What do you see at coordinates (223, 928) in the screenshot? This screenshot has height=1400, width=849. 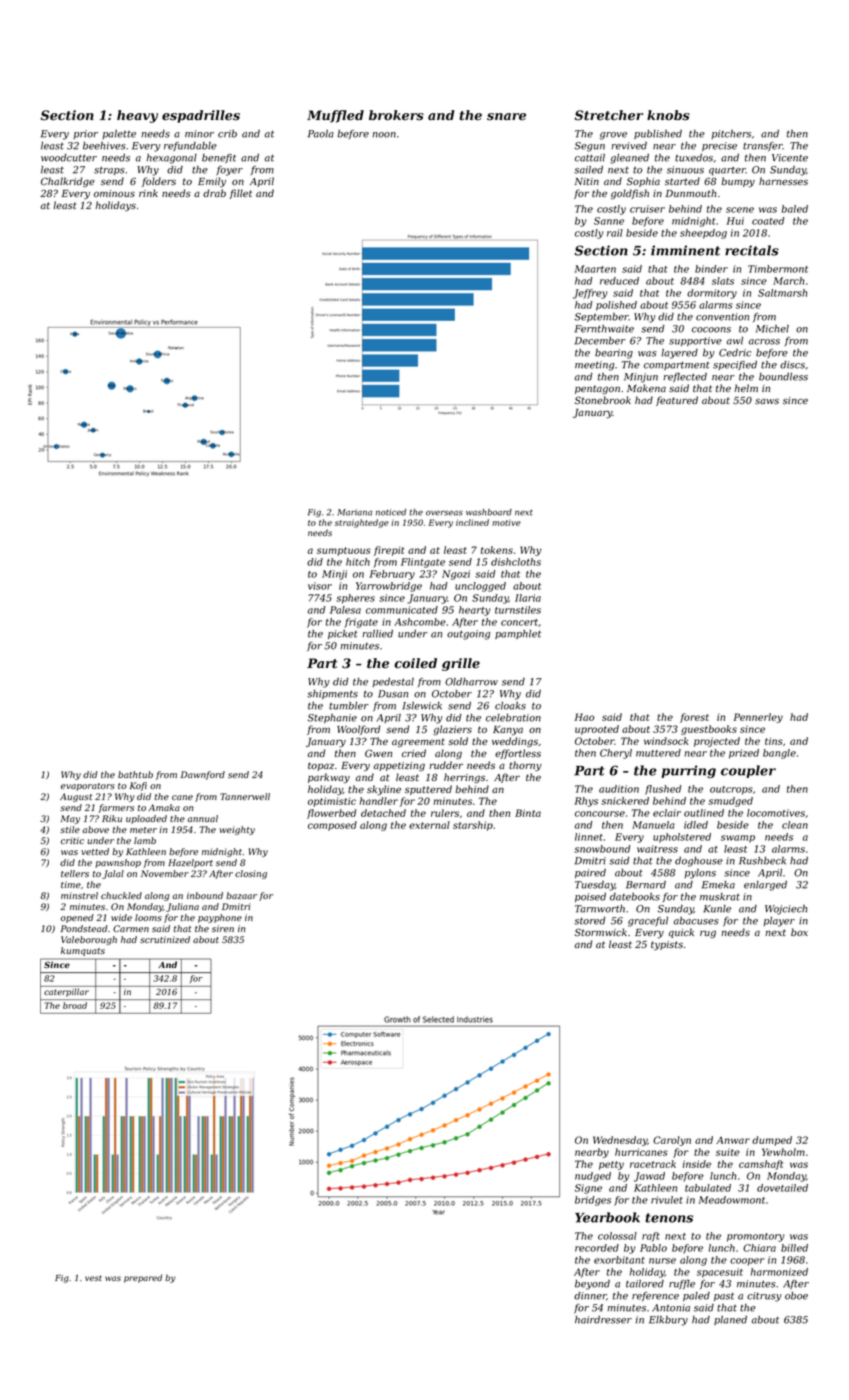 I see `siren` at bounding box center [223, 928].
